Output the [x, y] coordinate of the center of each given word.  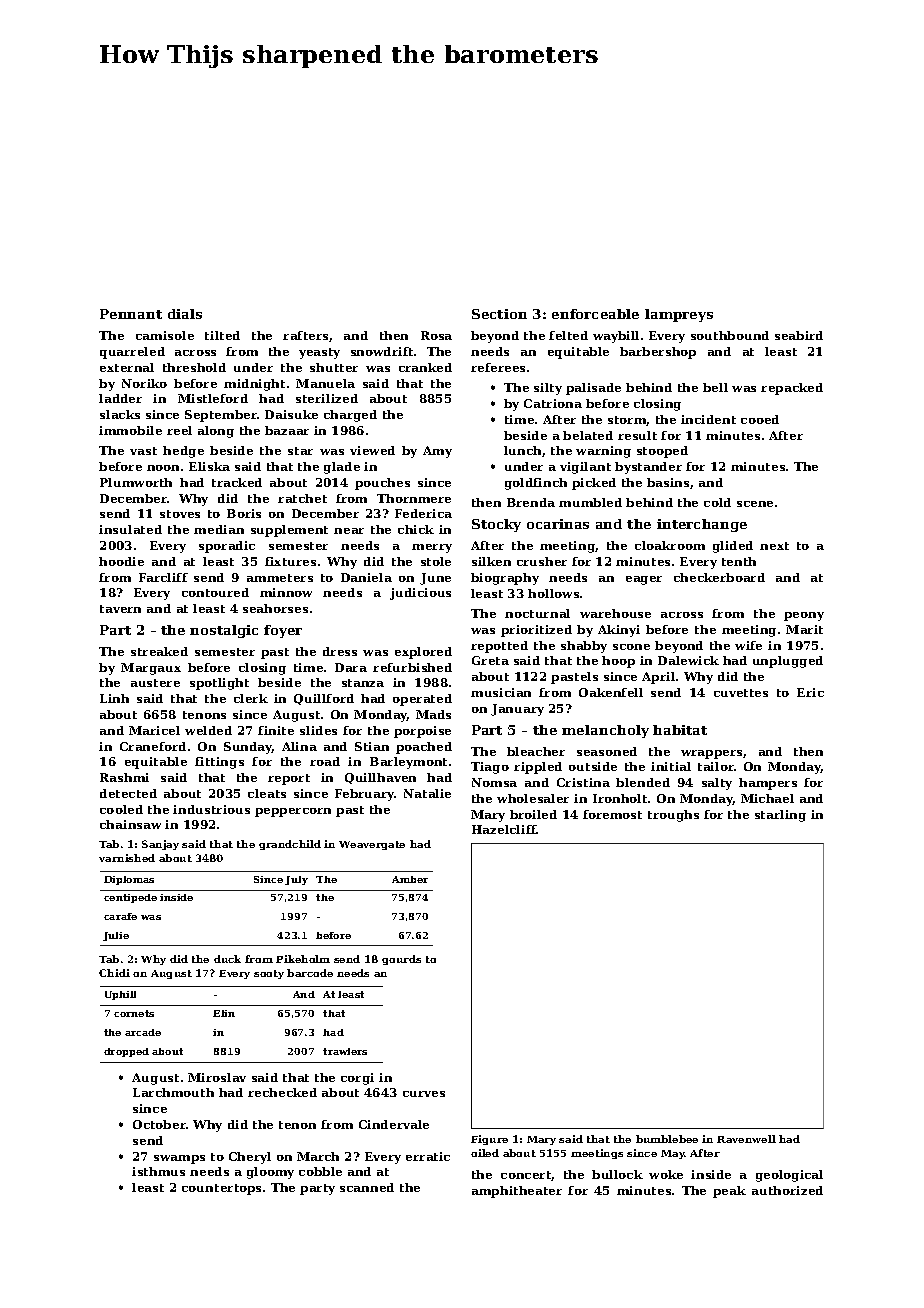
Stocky [496, 525]
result [637, 435]
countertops [221, 1189]
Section [499, 314]
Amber [410, 879]
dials [185, 314]
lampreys [679, 315]
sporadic [227, 547]
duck [227, 959]
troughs [673, 816]
